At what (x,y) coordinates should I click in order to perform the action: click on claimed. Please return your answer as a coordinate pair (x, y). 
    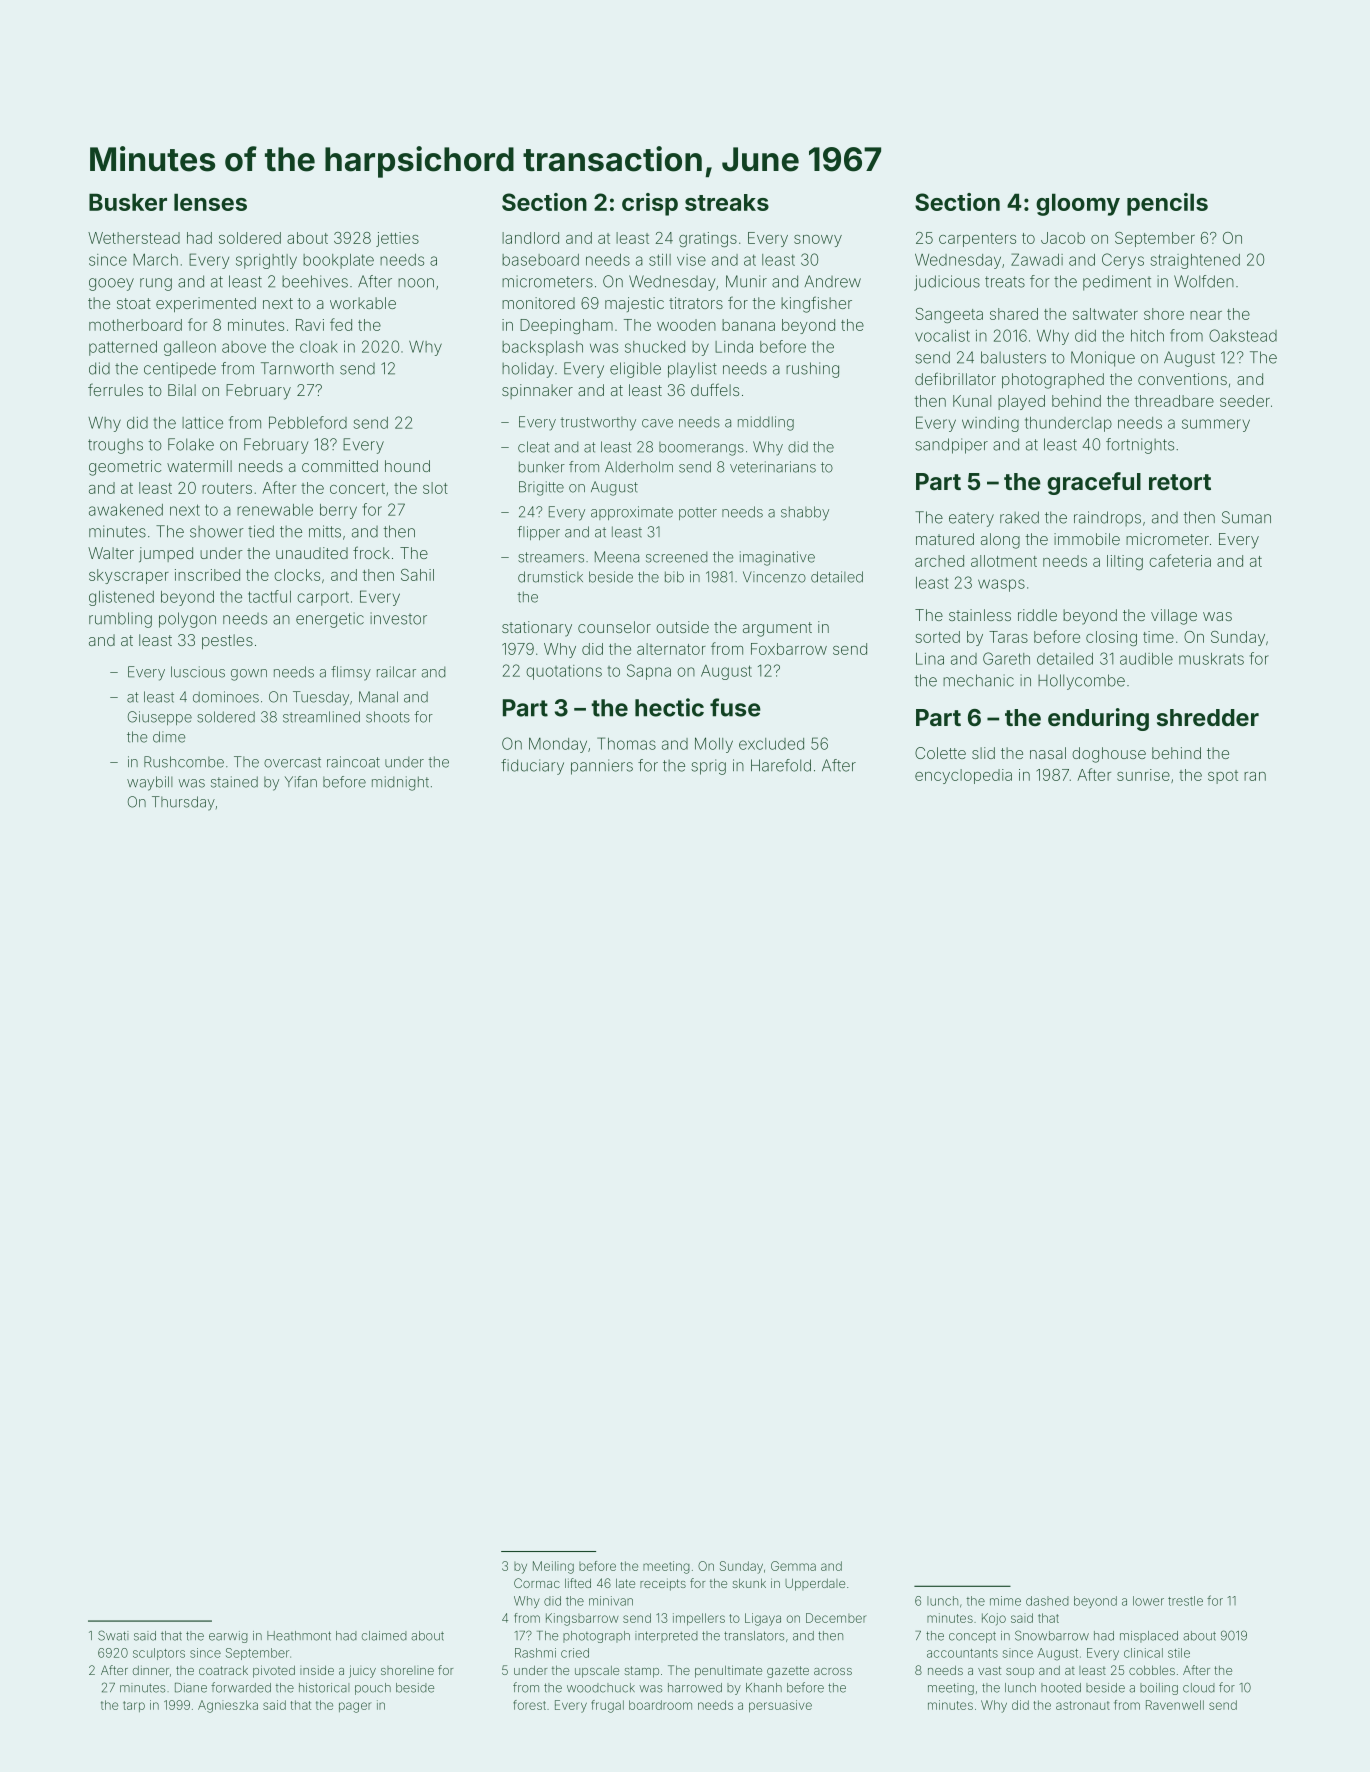
    Looking at the image, I should click on (384, 1636).
